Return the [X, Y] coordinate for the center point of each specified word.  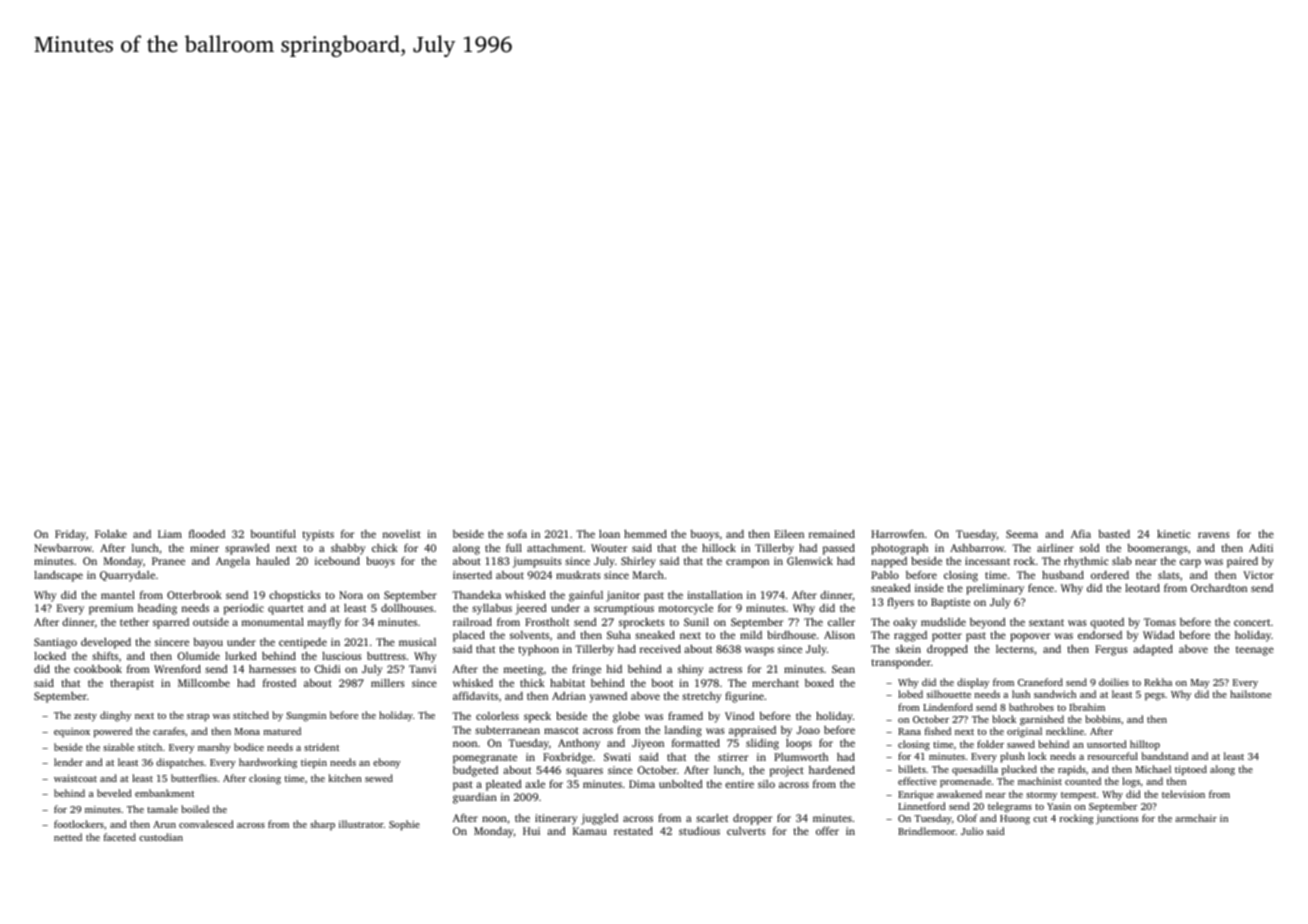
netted [68, 837]
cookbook [98, 669]
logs [1131, 782]
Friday [70, 535]
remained [832, 534]
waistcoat [75, 778]
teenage [1255, 651]
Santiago [55, 643]
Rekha [1158, 682]
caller [841, 622]
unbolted [681, 784]
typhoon [538, 650]
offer [827, 831]
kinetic [1174, 534]
